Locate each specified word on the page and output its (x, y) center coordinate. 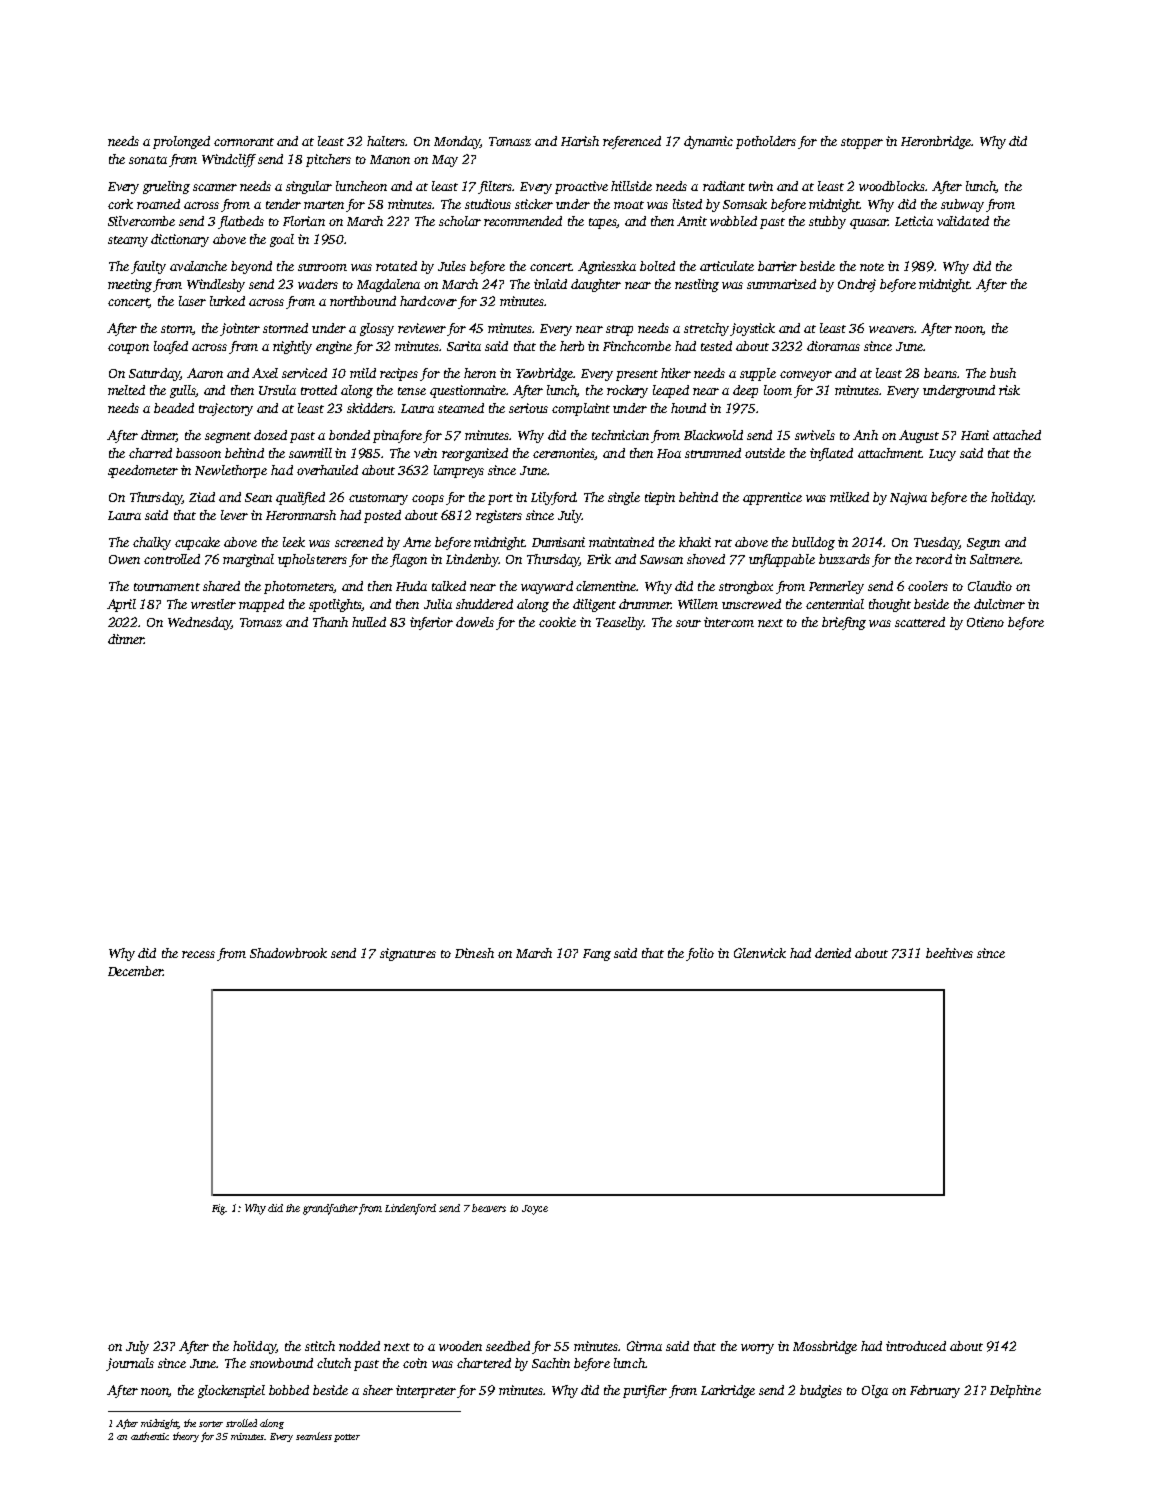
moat (629, 205)
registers (499, 516)
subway (962, 205)
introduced (916, 1346)
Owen (124, 559)
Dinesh (474, 953)
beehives (949, 953)
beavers (489, 1208)
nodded (359, 1346)
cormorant (244, 142)
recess (198, 954)
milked (849, 497)
